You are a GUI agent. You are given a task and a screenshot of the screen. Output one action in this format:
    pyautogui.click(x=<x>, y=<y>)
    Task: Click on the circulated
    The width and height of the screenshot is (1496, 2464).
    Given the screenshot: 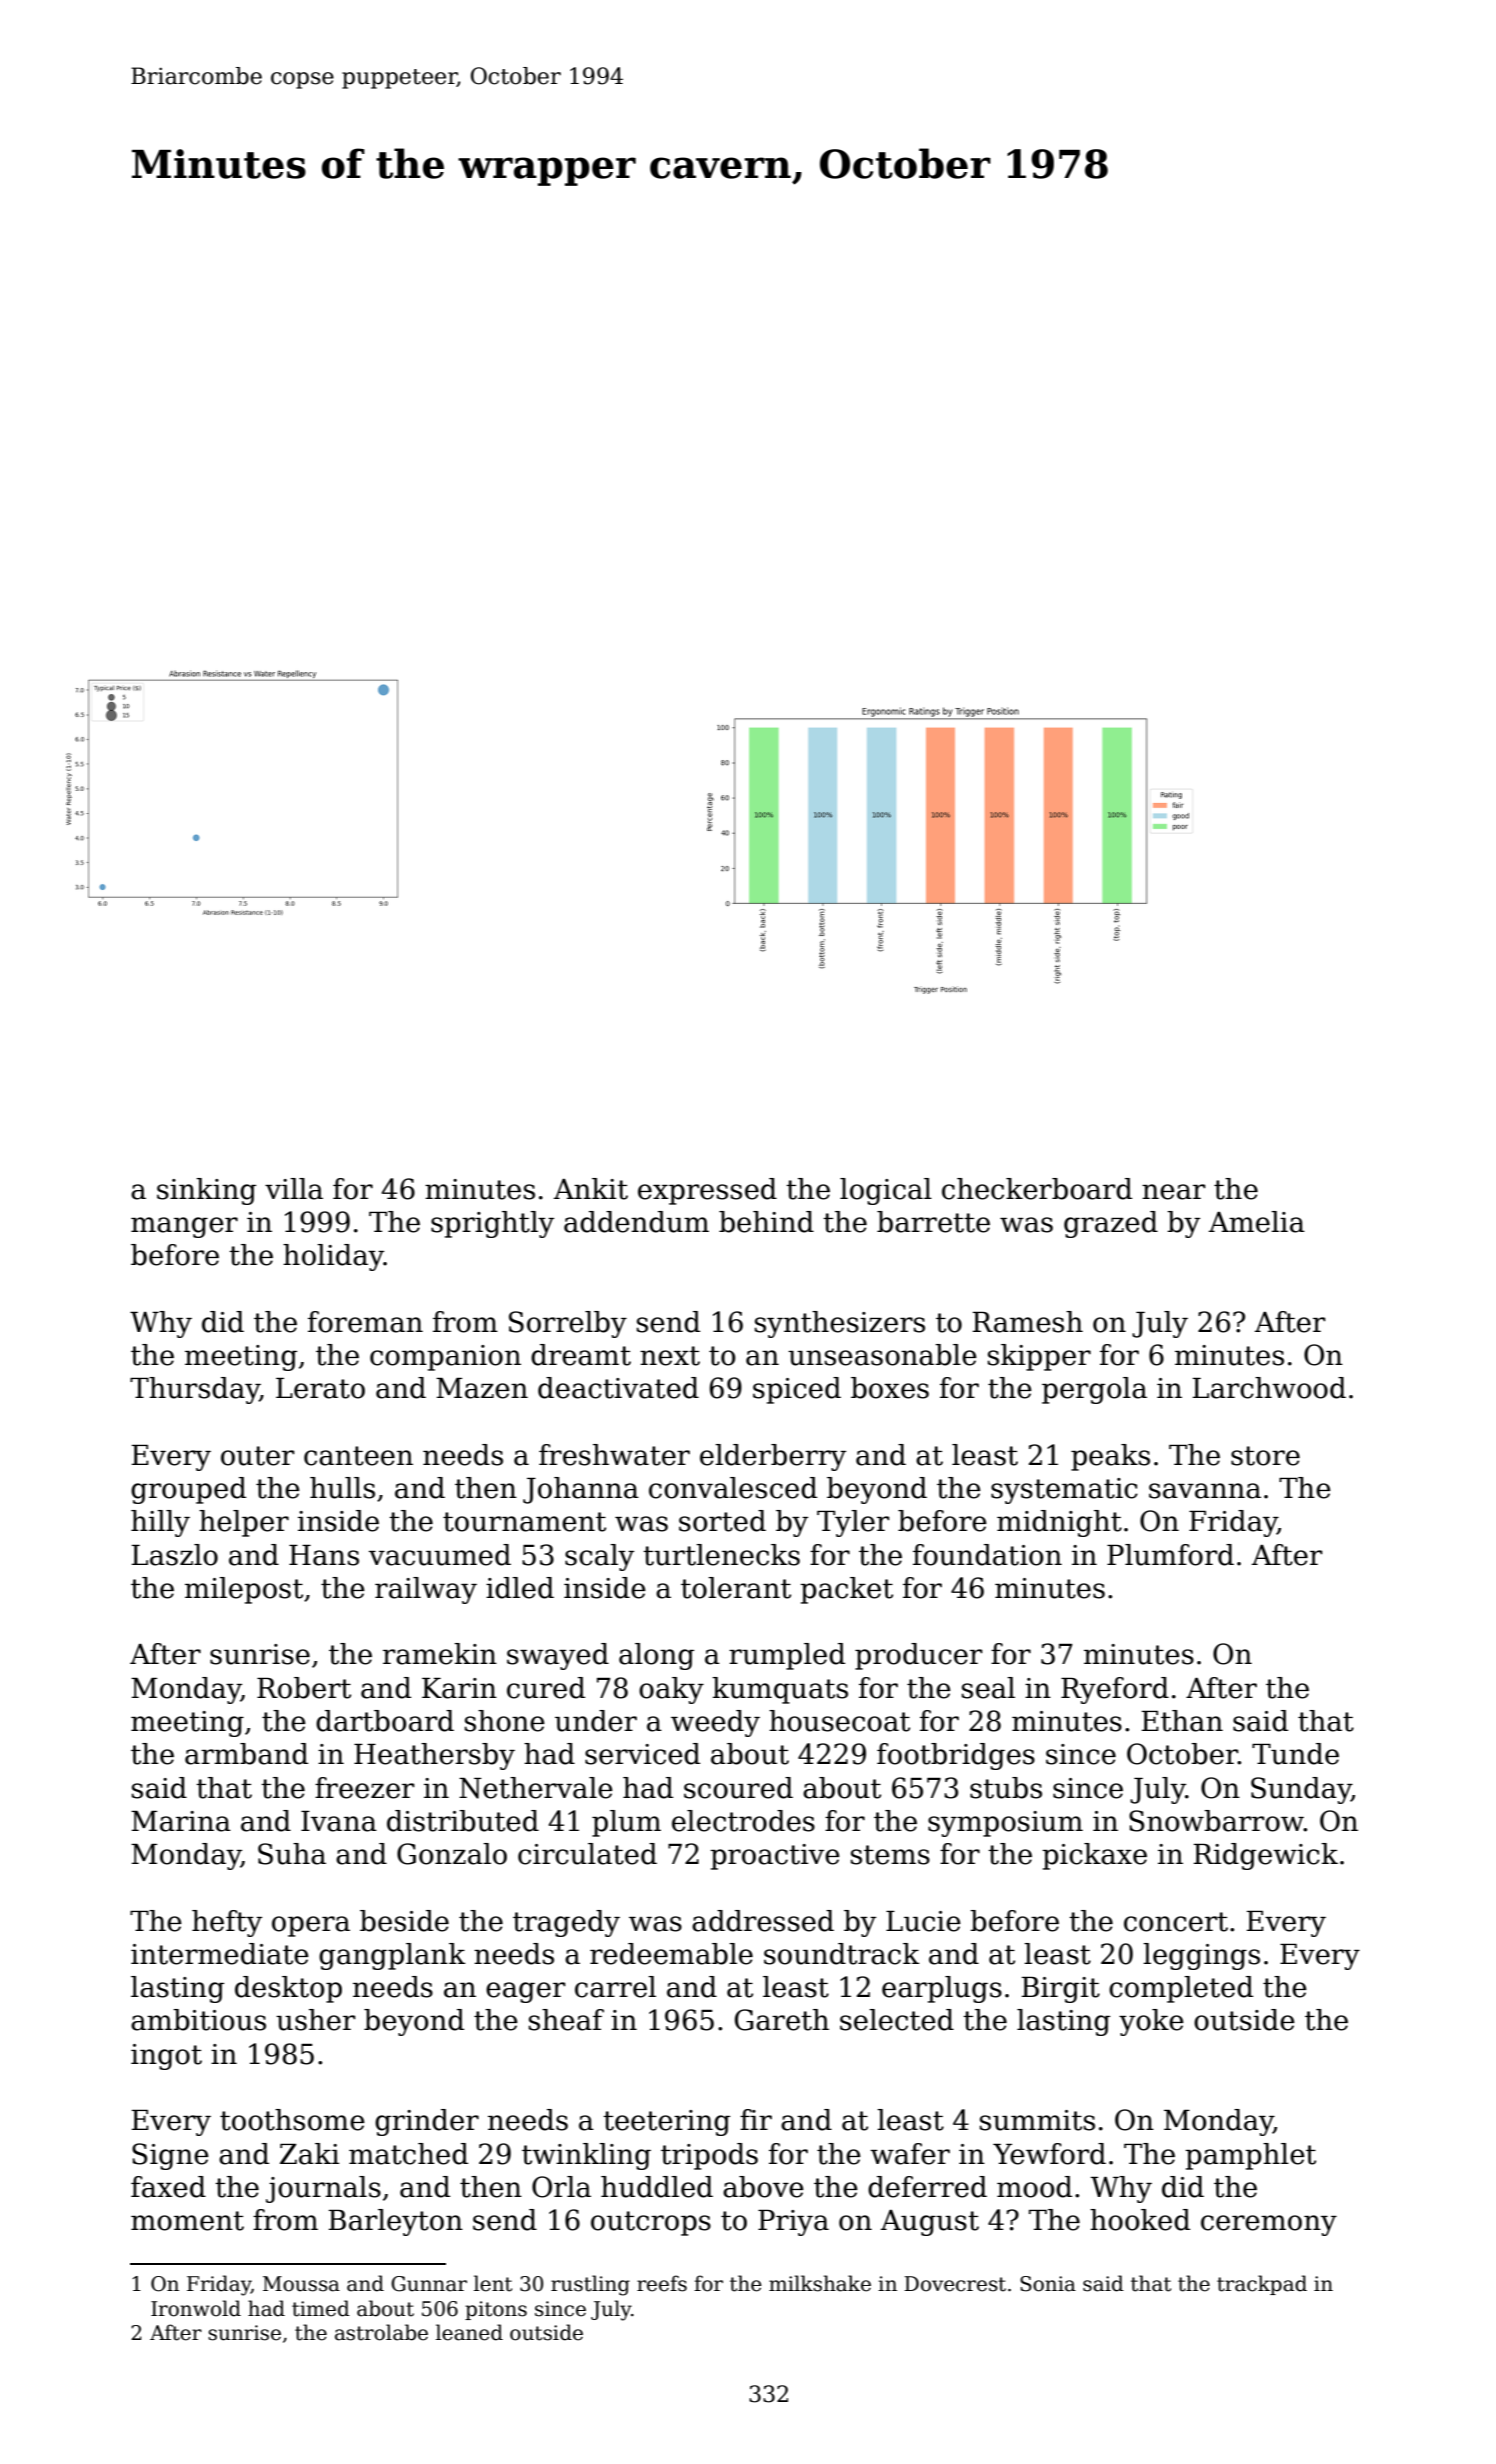 What is the action you would take?
    pyautogui.click(x=587, y=1854)
